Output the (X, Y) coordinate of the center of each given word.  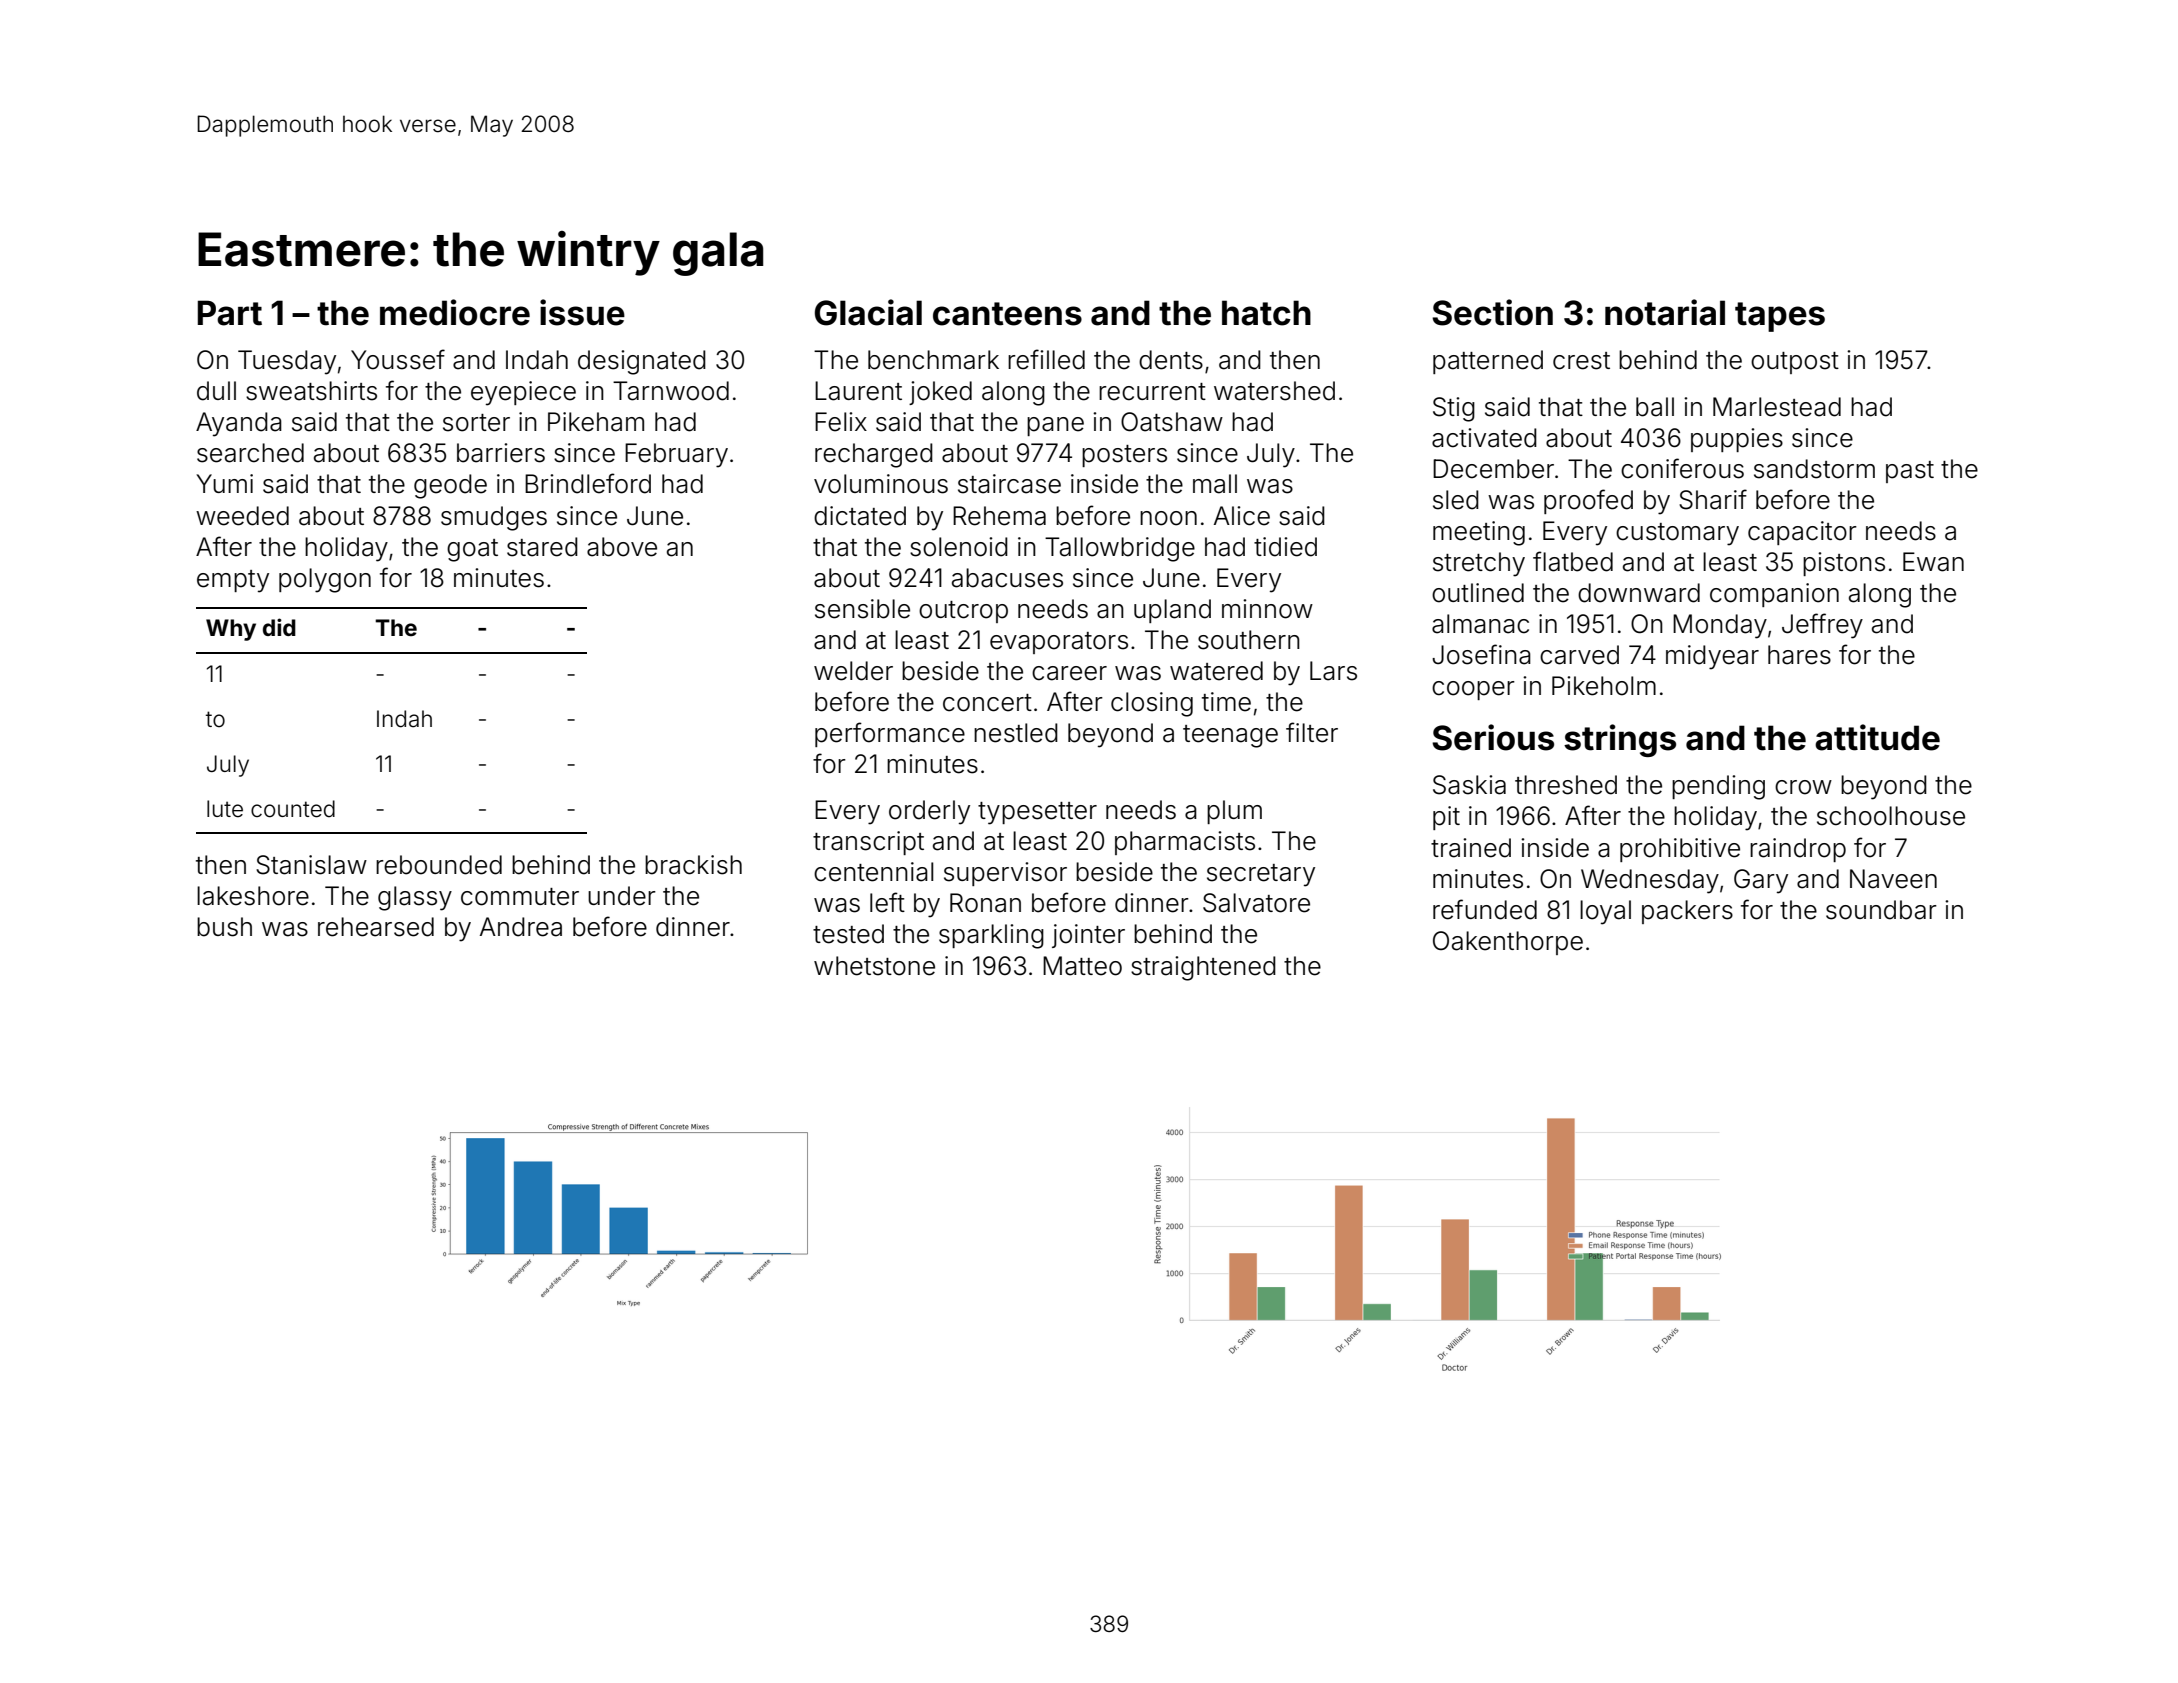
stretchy (1479, 564)
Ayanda (239, 424)
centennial (873, 872)
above (622, 547)
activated (1484, 438)
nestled (1016, 733)
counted (293, 809)
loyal (1605, 912)
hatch (1266, 313)
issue (582, 312)
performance (890, 734)
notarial (1665, 312)
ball (1655, 407)
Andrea (521, 927)
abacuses (1007, 578)
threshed (1566, 785)
